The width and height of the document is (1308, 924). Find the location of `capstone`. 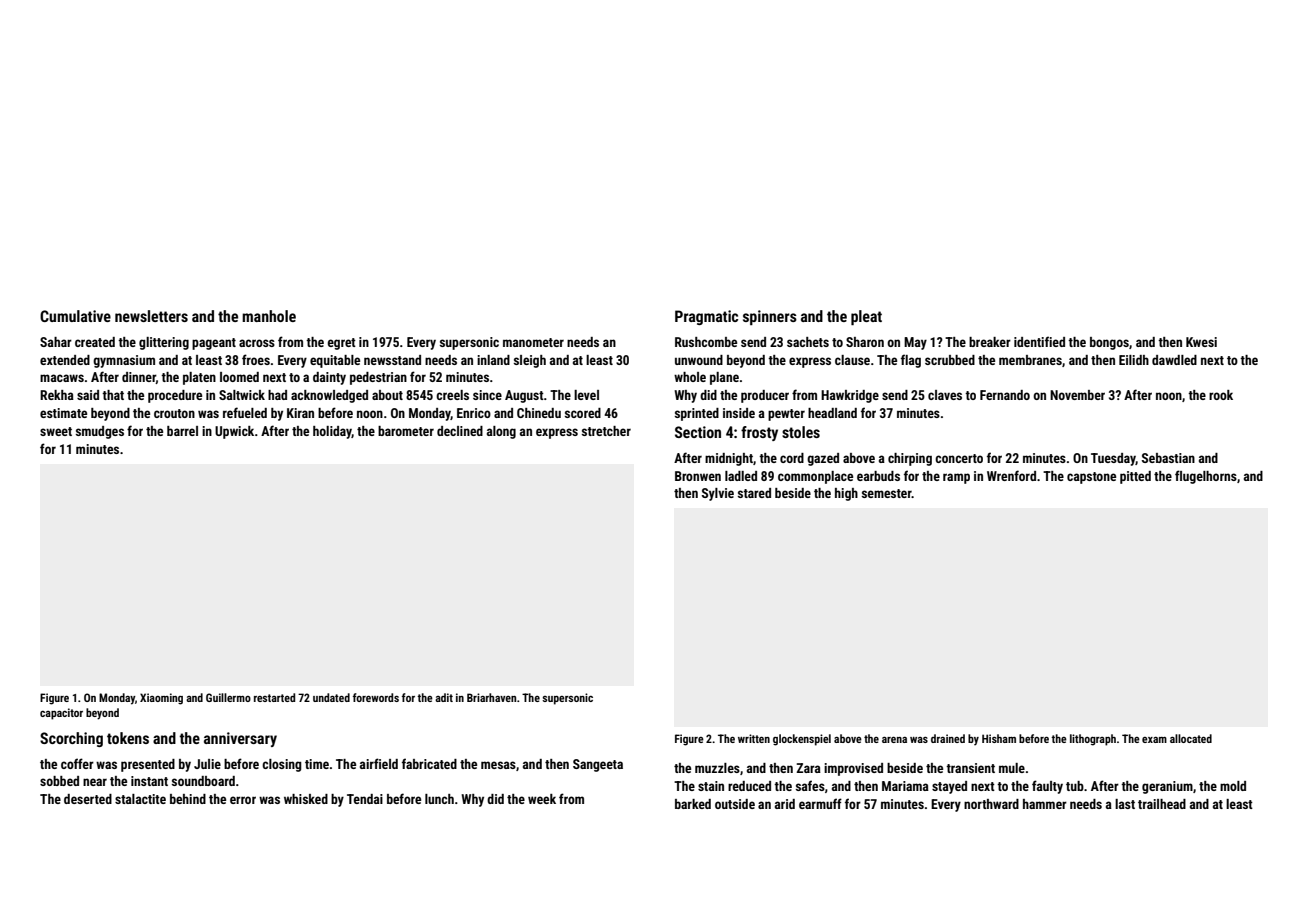

capstone is located at coordinates (1091, 478).
